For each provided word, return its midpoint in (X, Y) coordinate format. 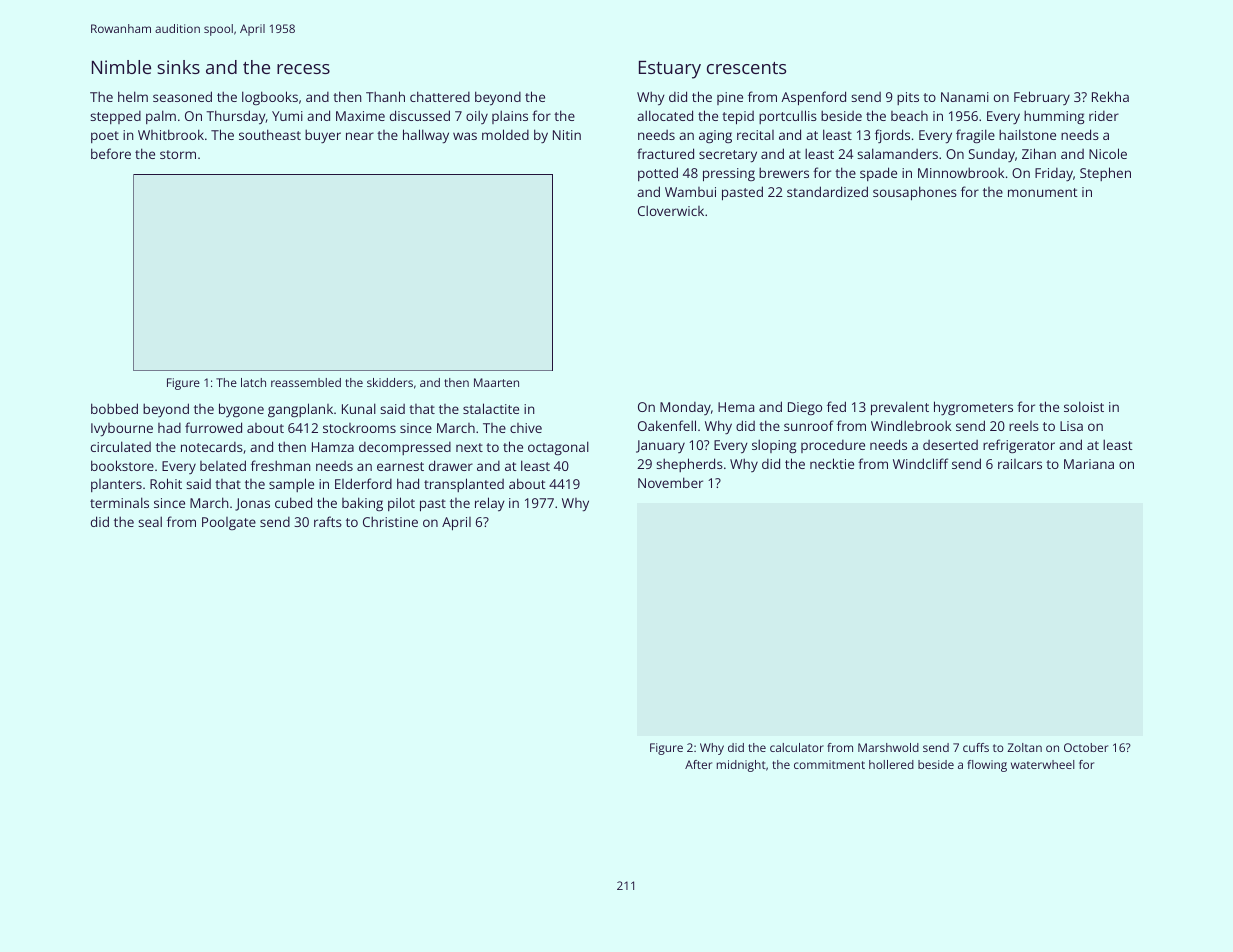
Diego (805, 408)
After (698, 764)
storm (178, 154)
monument (1043, 192)
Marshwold (888, 747)
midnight (741, 766)
